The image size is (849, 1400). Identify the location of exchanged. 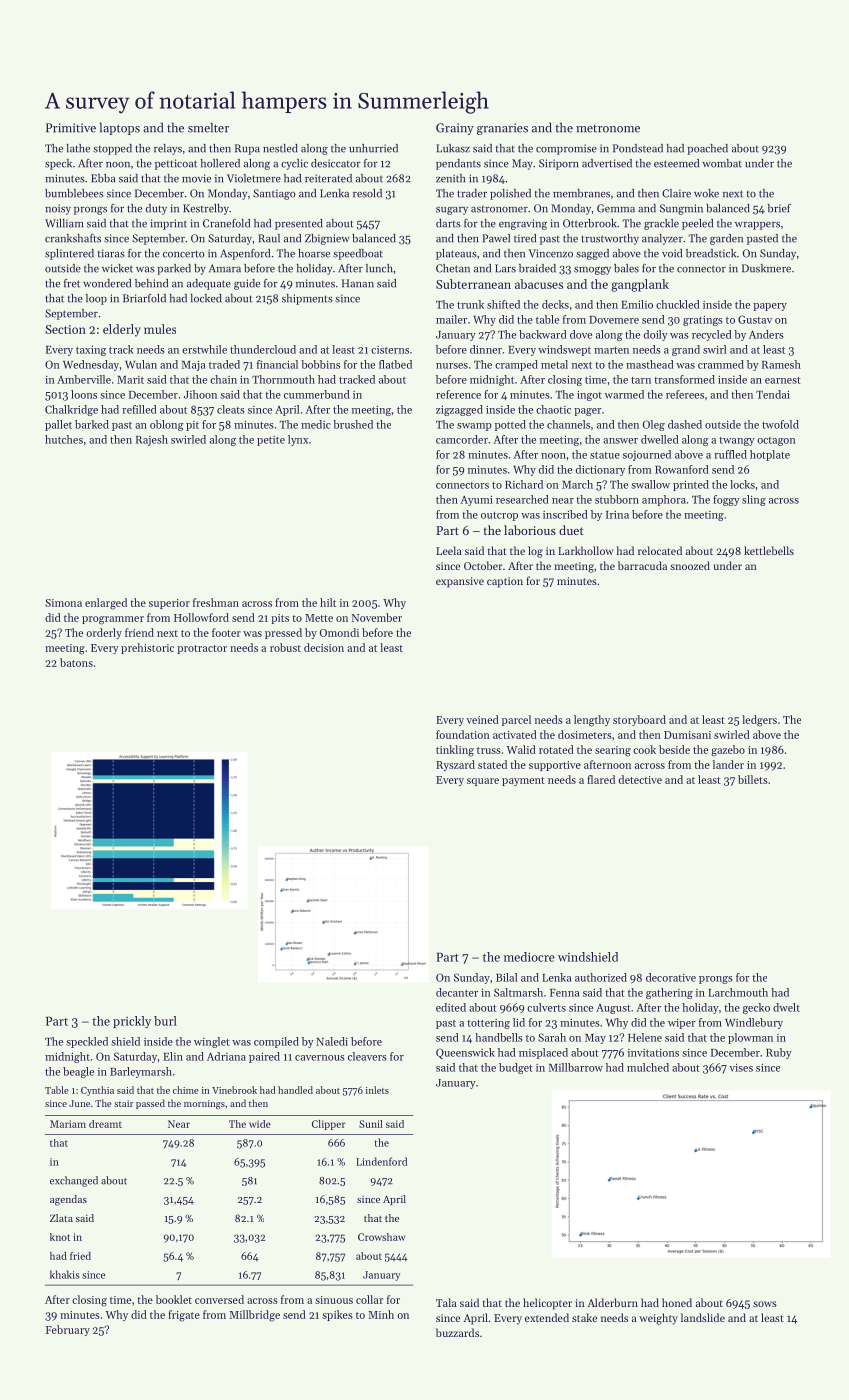
(74, 1181).
